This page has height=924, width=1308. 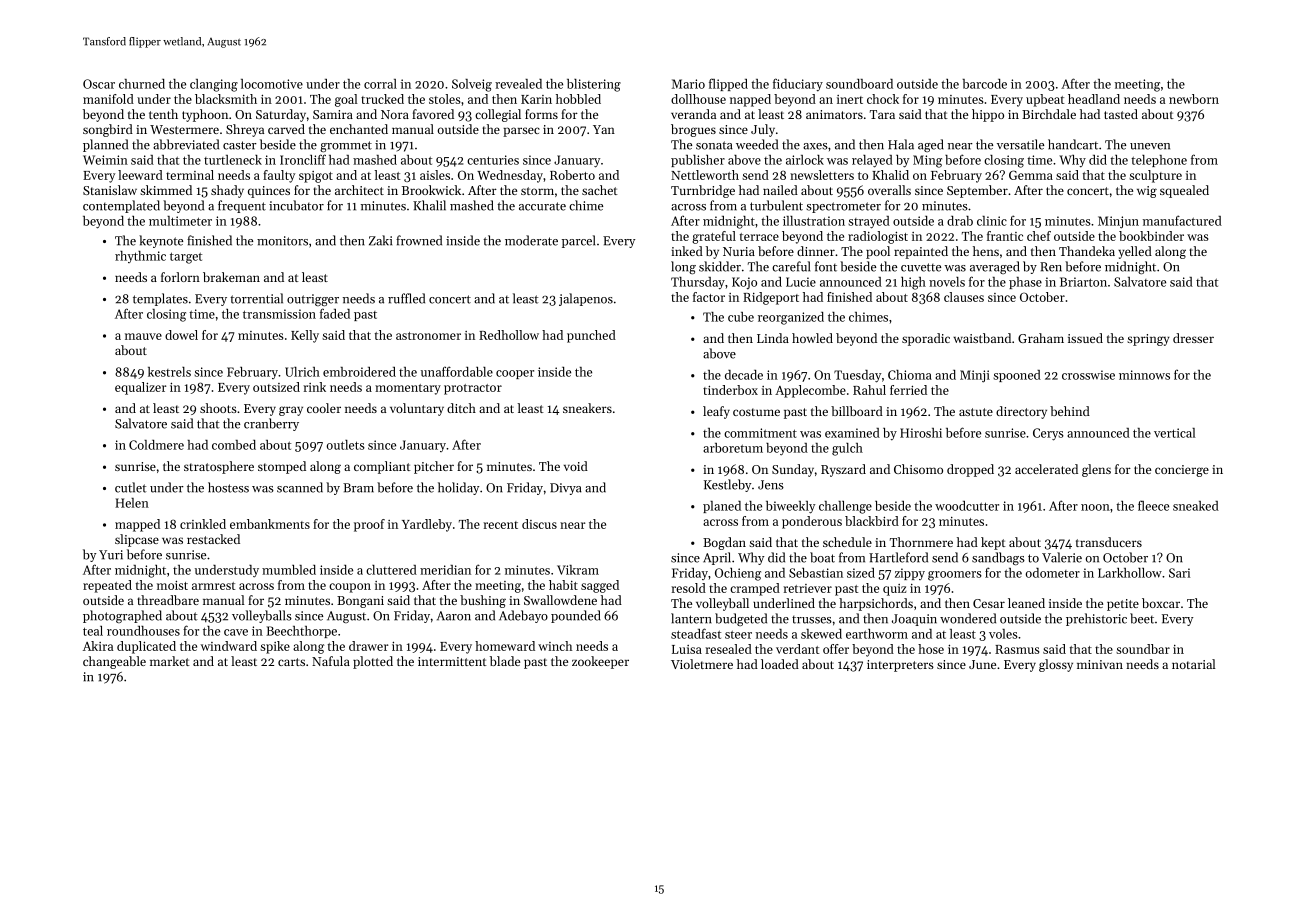 What do you see at coordinates (977, 191) in the page?
I see `September` at bounding box center [977, 191].
